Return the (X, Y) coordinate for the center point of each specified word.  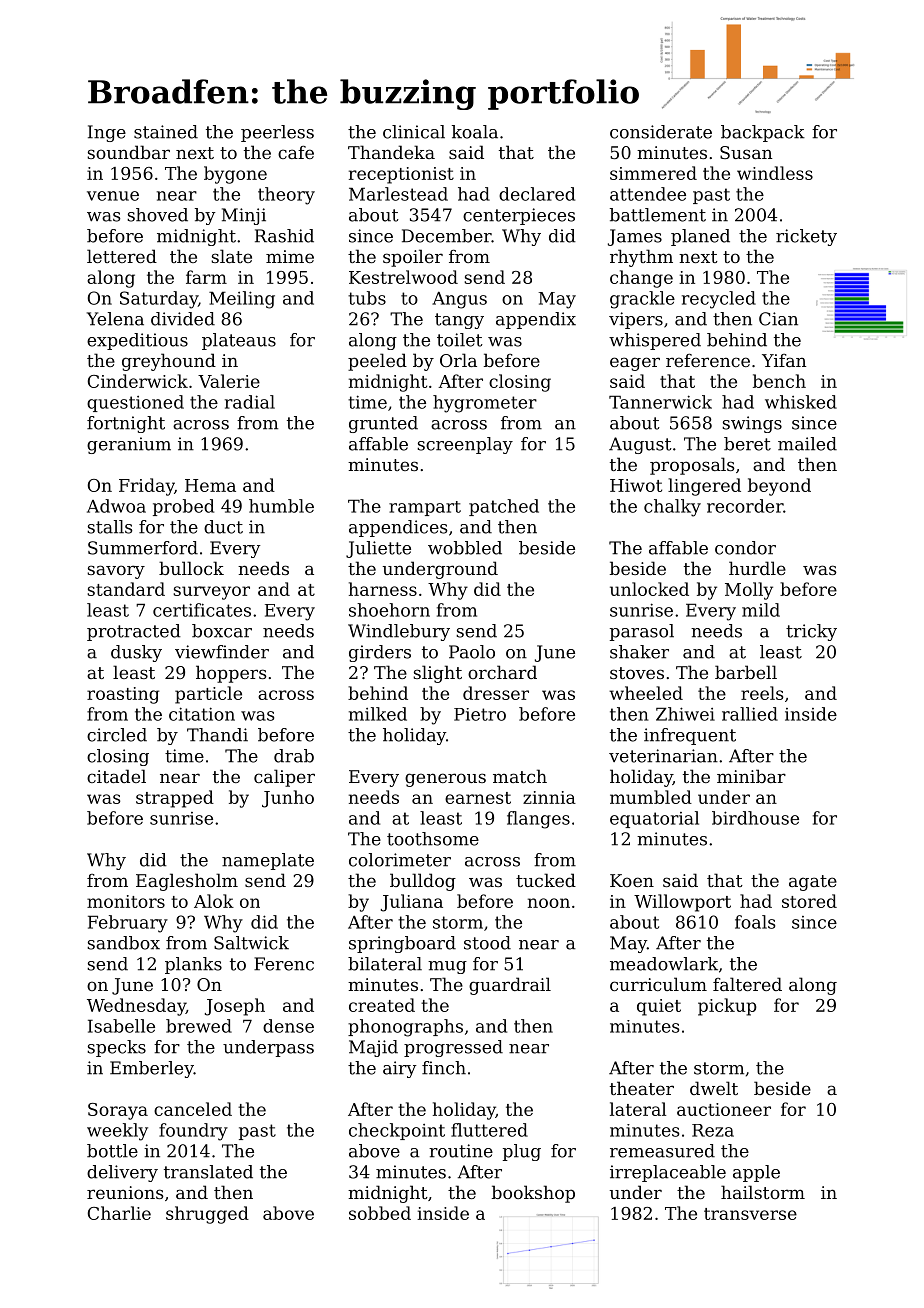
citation (202, 714)
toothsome (433, 839)
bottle (112, 1151)
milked (378, 714)
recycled (719, 300)
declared (537, 194)
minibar (751, 776)
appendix (536, 320)
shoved (157, 215)
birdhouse (755, 818)
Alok (214, 901)
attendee (648, 194)
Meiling (242, 300)
